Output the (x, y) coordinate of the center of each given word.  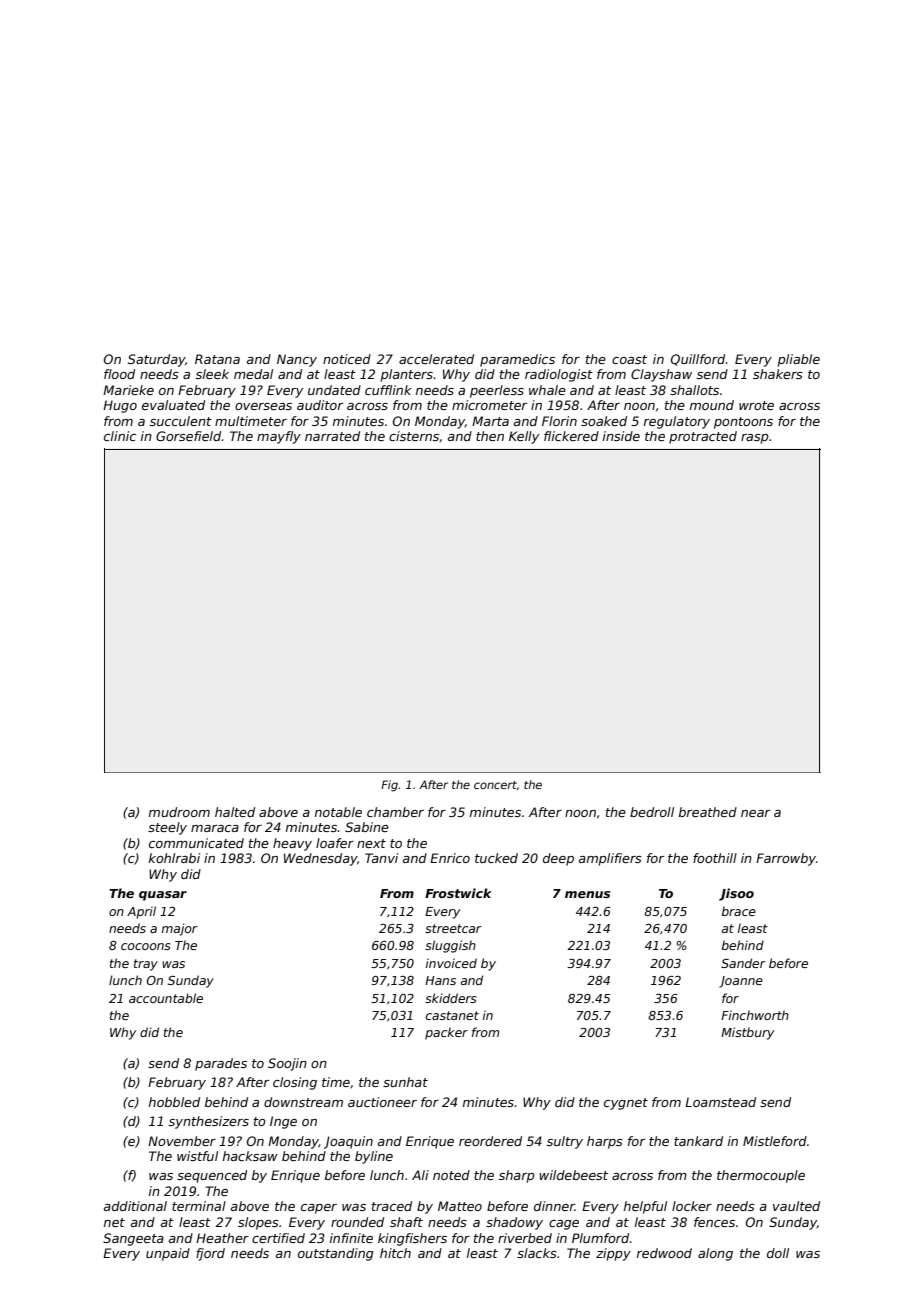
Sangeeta (133, 1239)
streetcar (453, 928)
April (141, 912)
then (490, 436)
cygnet (626, 1104)
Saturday (156, 360)
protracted (703, 437)
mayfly (279, 437)
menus (587, 894)
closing (295, 1083)
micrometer (489, 405)
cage (564, 1225)
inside (621, 436)
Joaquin (348, 1142)
